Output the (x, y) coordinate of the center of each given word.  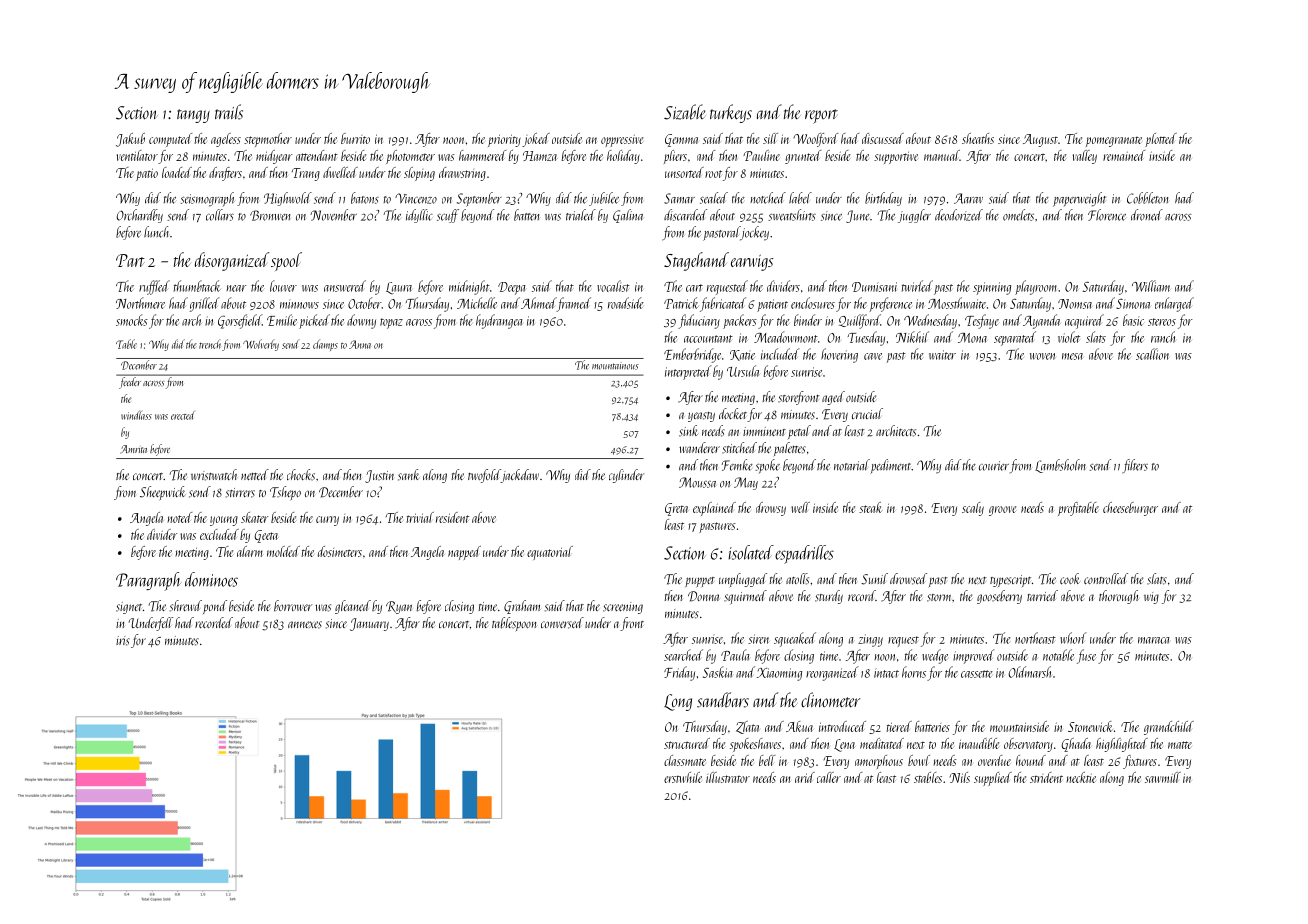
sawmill (1163, 777)
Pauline (761, 155)
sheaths (978, 138)
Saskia (718, 672)
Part (130, 260)
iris (123, 641)
